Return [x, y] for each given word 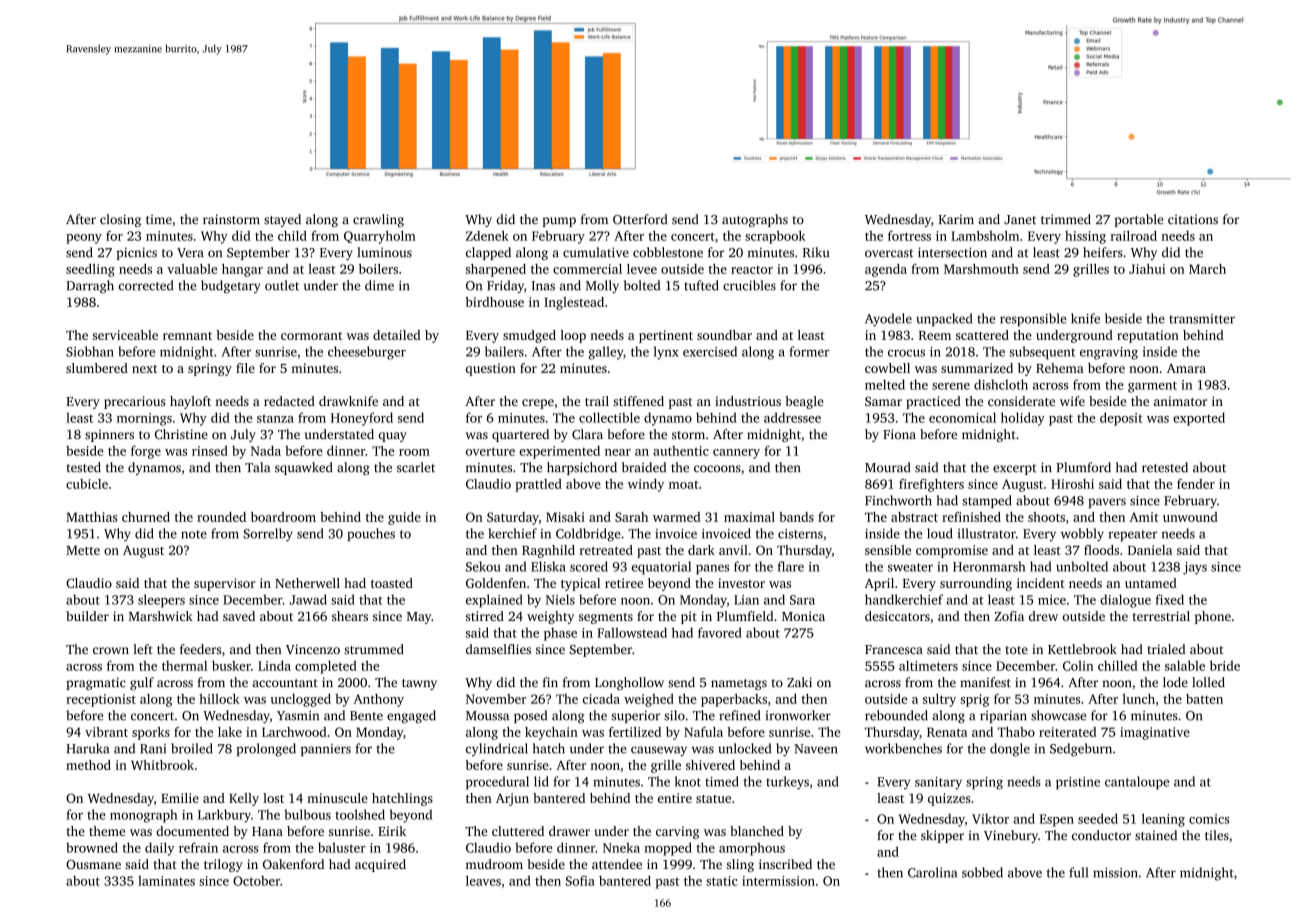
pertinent [666, 336]
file [245, 368]
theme [107, 831]
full [1078, 872]
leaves [483, 880]
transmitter [1202, 319]
